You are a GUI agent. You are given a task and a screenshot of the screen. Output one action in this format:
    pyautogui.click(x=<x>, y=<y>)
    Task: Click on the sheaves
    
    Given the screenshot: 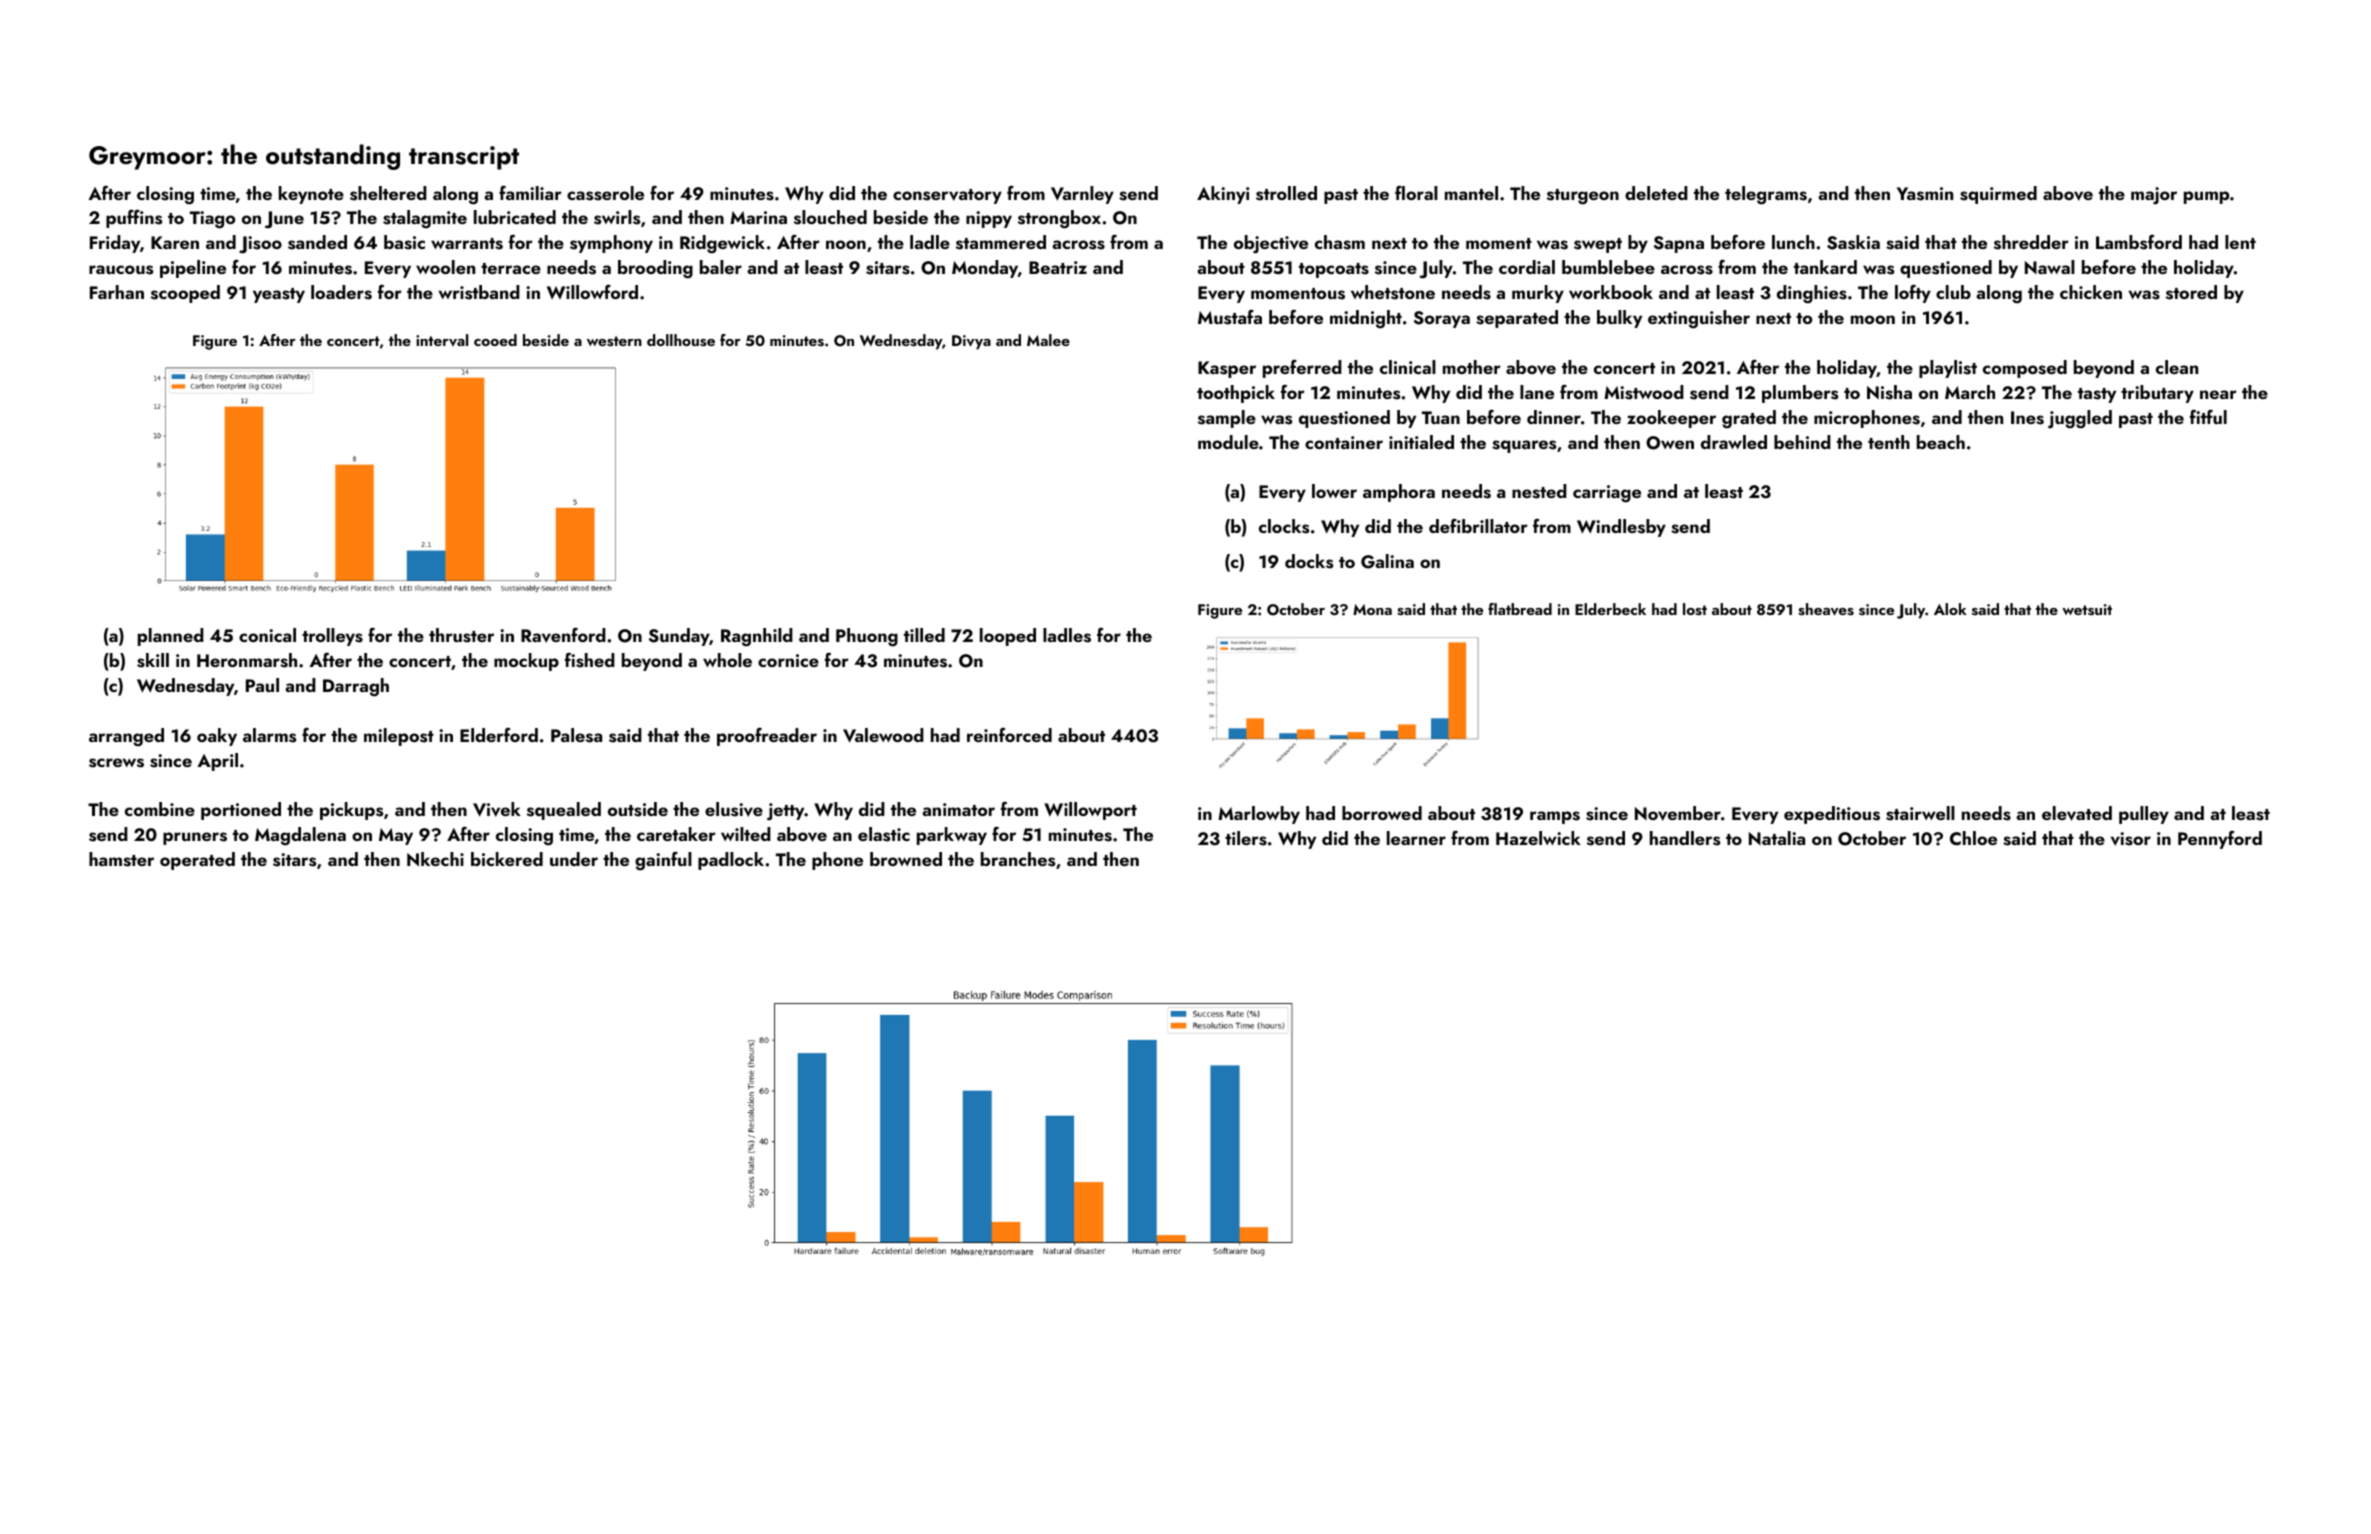 What is the action you would take?
    pyautogui.click(x=1826, y=609)
